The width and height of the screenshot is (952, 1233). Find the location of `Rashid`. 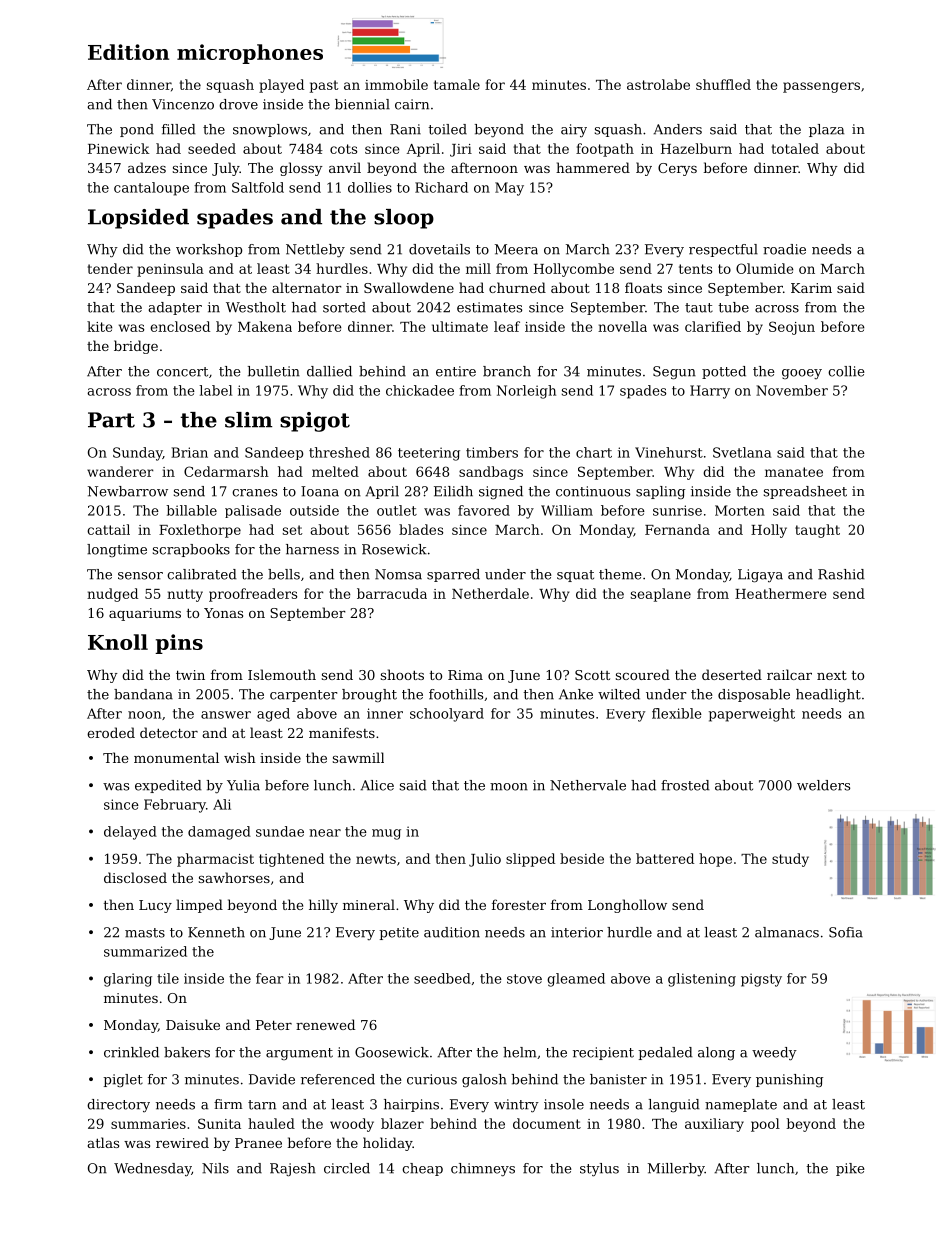

Rashid is located at coordinates (841, 574).
